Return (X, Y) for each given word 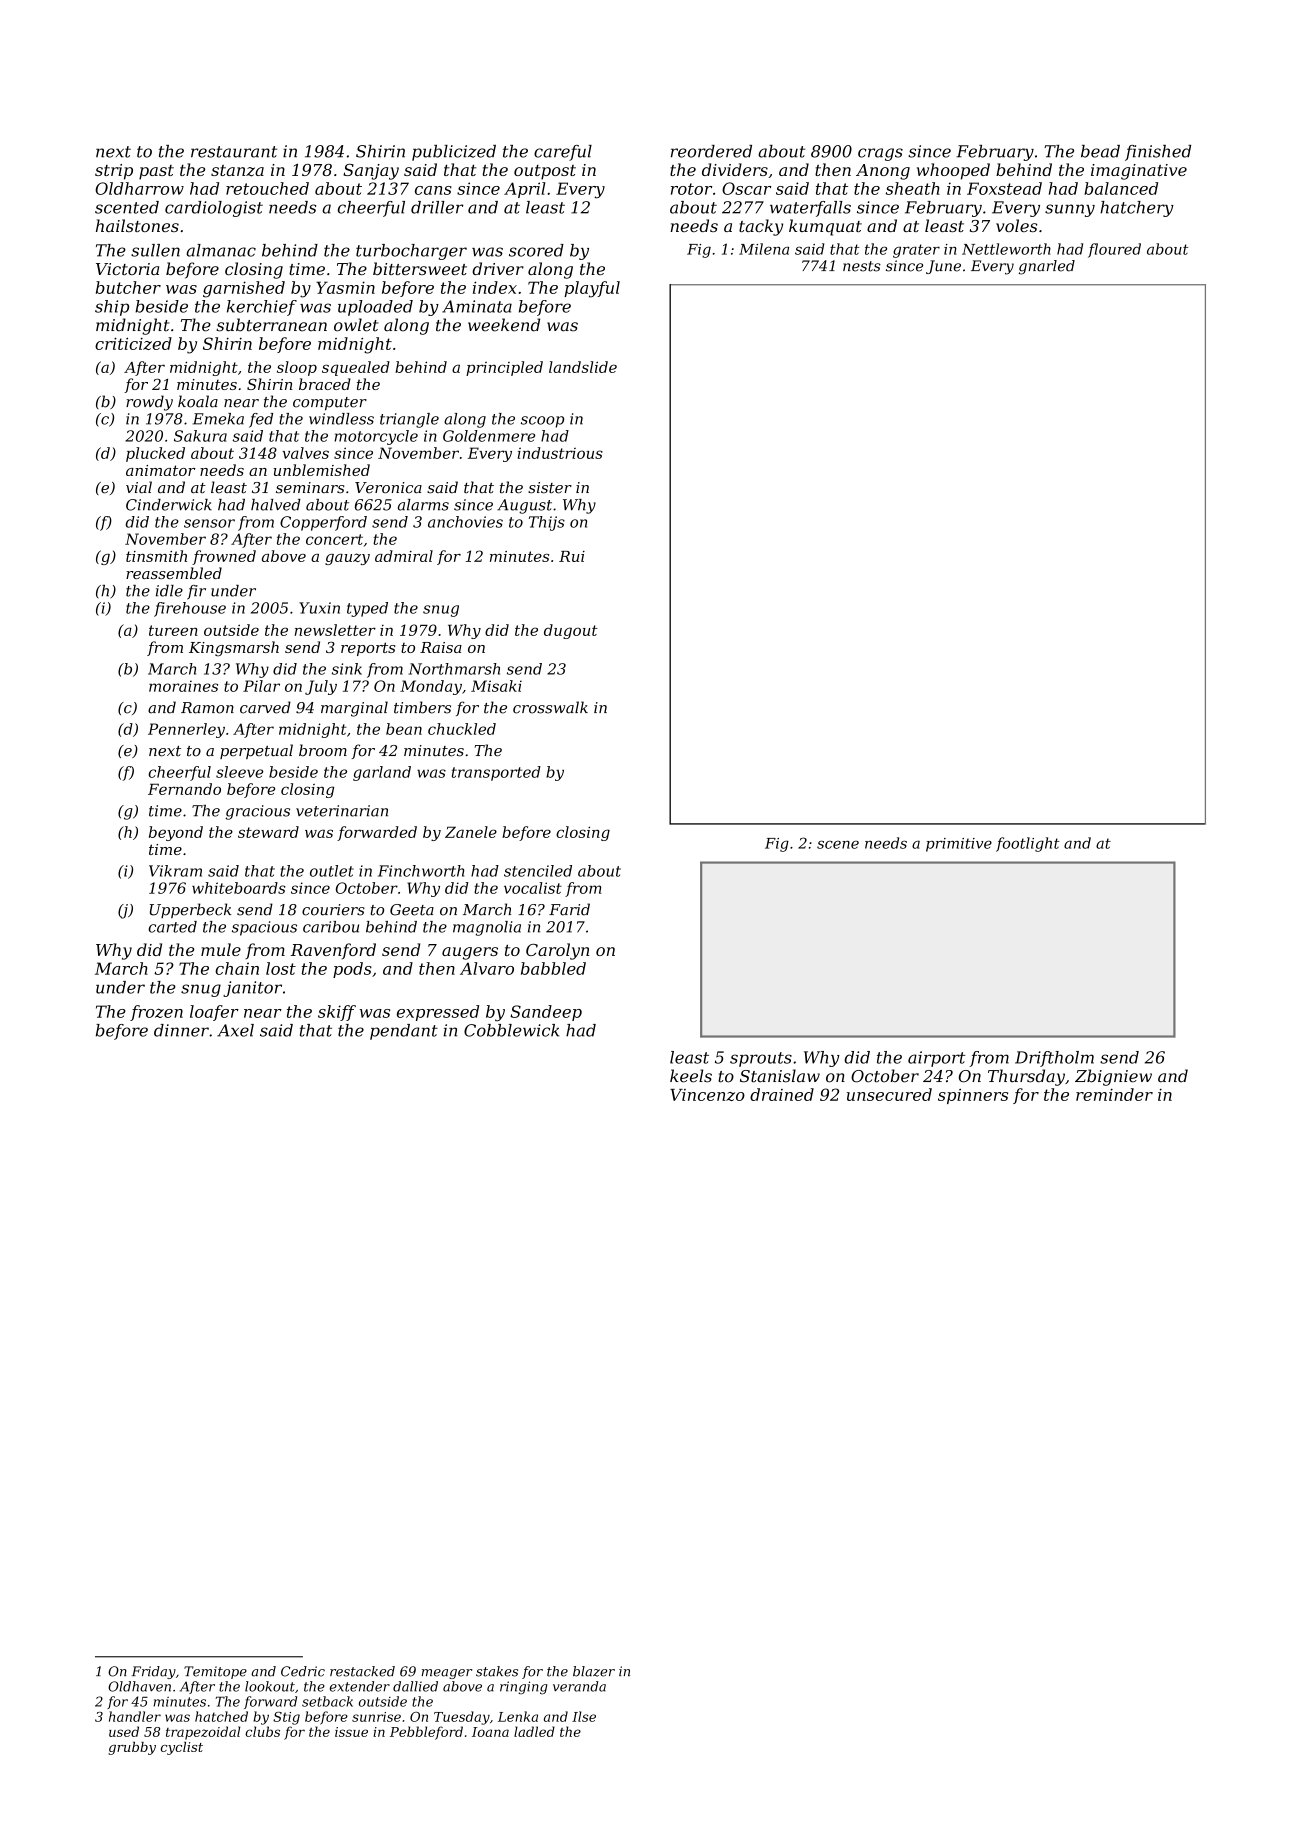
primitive (959, 845)
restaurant (234, 152)
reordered (711, 151)
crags (880, 154)
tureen (173, 630)
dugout (571, 631)
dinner (181, 1030)
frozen (156, 1013)
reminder (1114, 1094)
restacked (362, 1671)
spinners (973, 1096)
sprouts (761, 1059)
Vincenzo (707, 1095)
